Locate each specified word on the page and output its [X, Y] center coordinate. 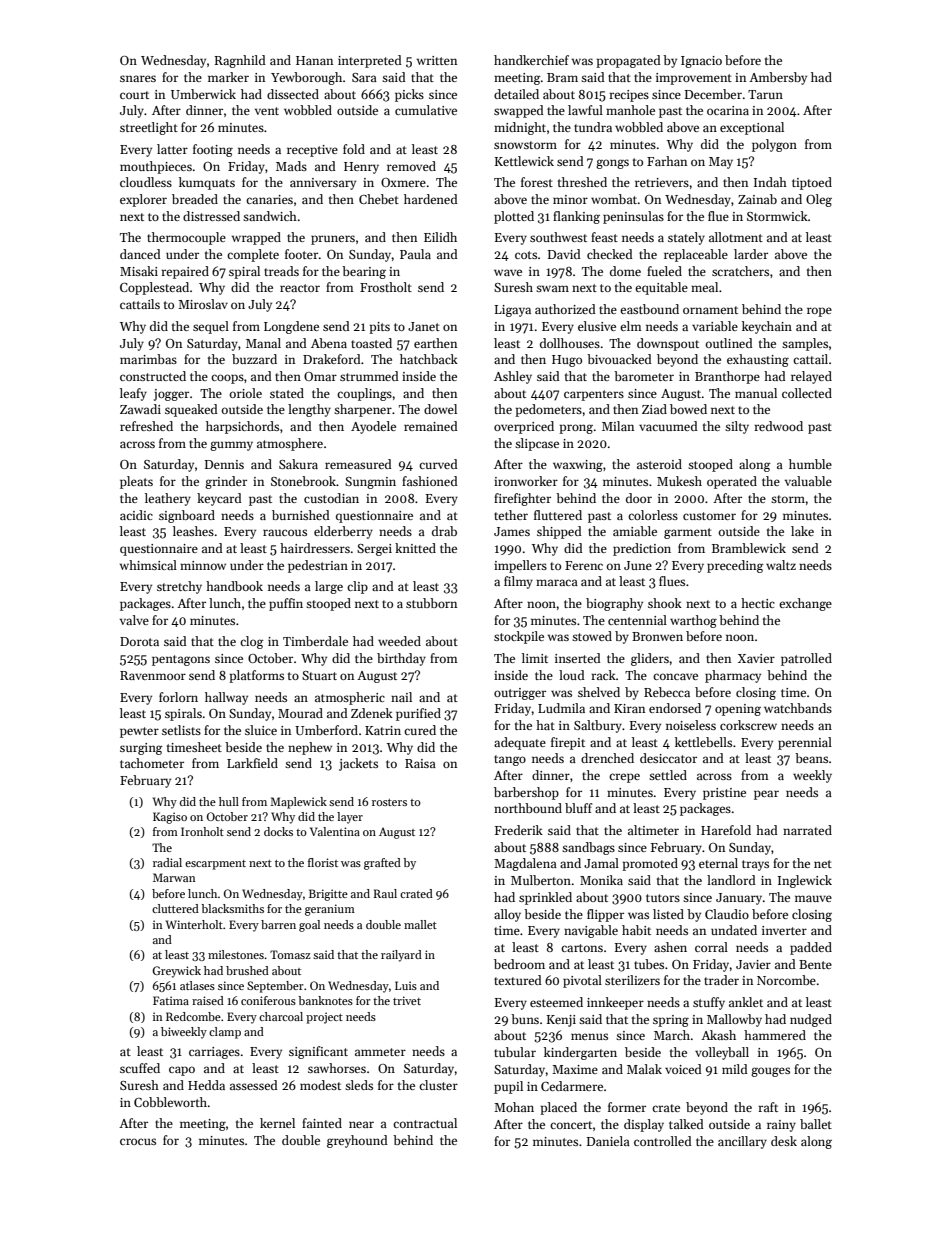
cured [420, 730]
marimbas [148, 359]
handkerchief [531, 60]
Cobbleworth [170, 1102]
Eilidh [440, 237]
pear [766, 795]
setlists [181, 730]
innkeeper [615, 1003]
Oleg [819, 200]
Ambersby [778, 78]
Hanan [314, 60]
